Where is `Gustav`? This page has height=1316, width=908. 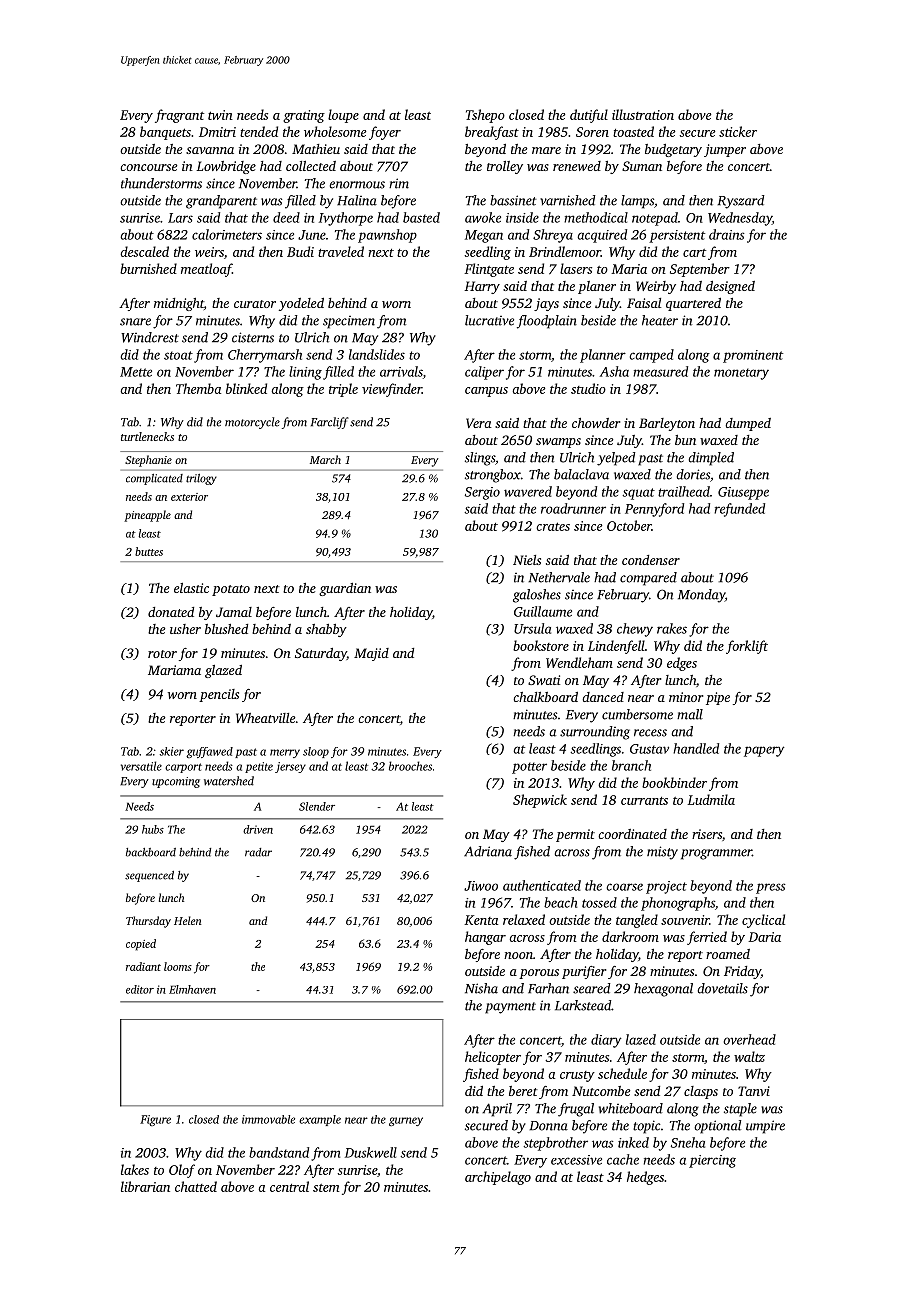
Gustav is located at coordinates (649, 749).
